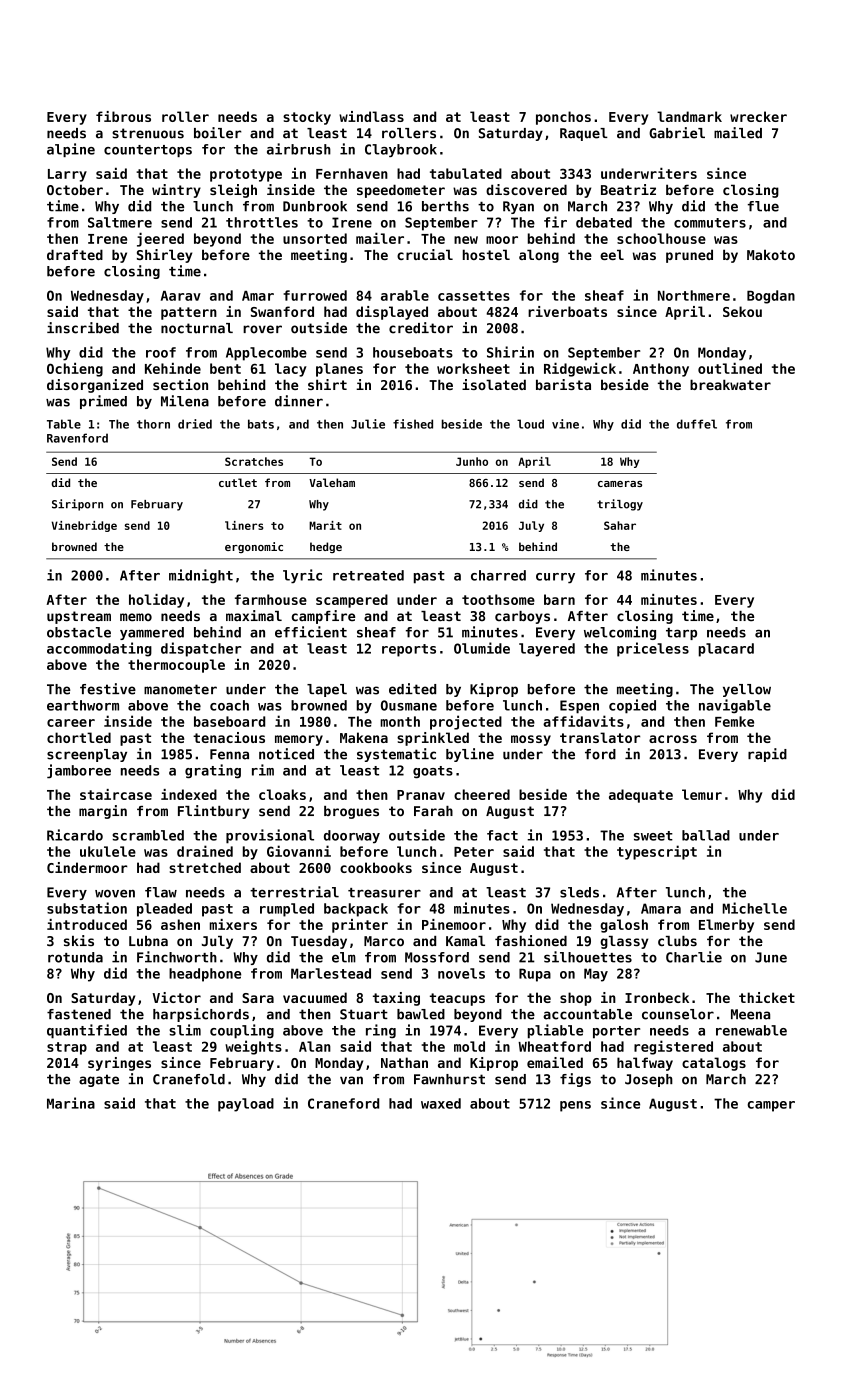 This page has height=1400, width=849. I want to click on jamboree, so click(79, 771).
